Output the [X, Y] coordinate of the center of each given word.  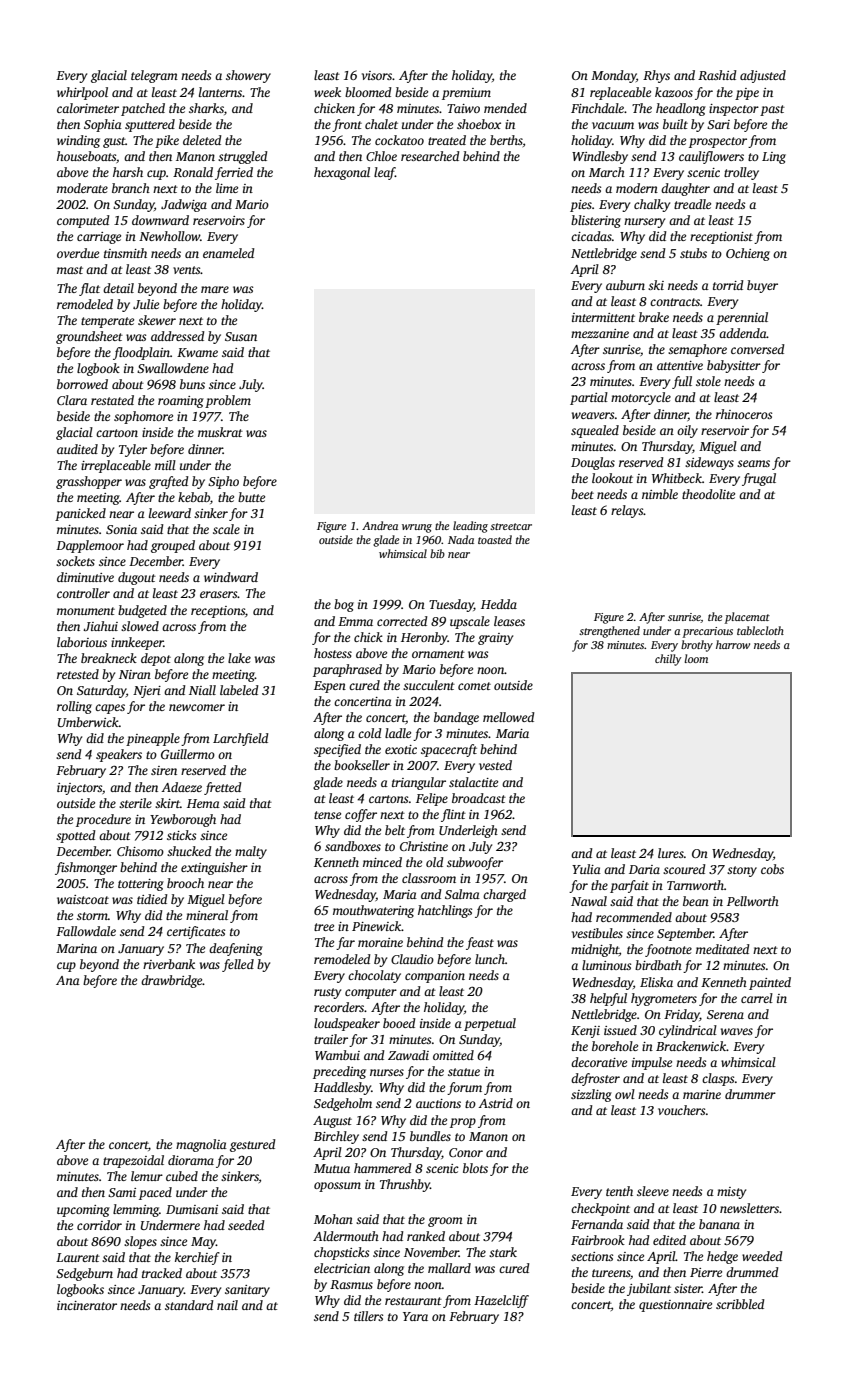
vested [495, 765]
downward [160, 220]
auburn [625, 285]
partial [589, 398]
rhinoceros [744, 414]
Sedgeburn [84, 1274]
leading [470, 527]
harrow [733, 644]
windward [231, 577]
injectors [79, 789]
